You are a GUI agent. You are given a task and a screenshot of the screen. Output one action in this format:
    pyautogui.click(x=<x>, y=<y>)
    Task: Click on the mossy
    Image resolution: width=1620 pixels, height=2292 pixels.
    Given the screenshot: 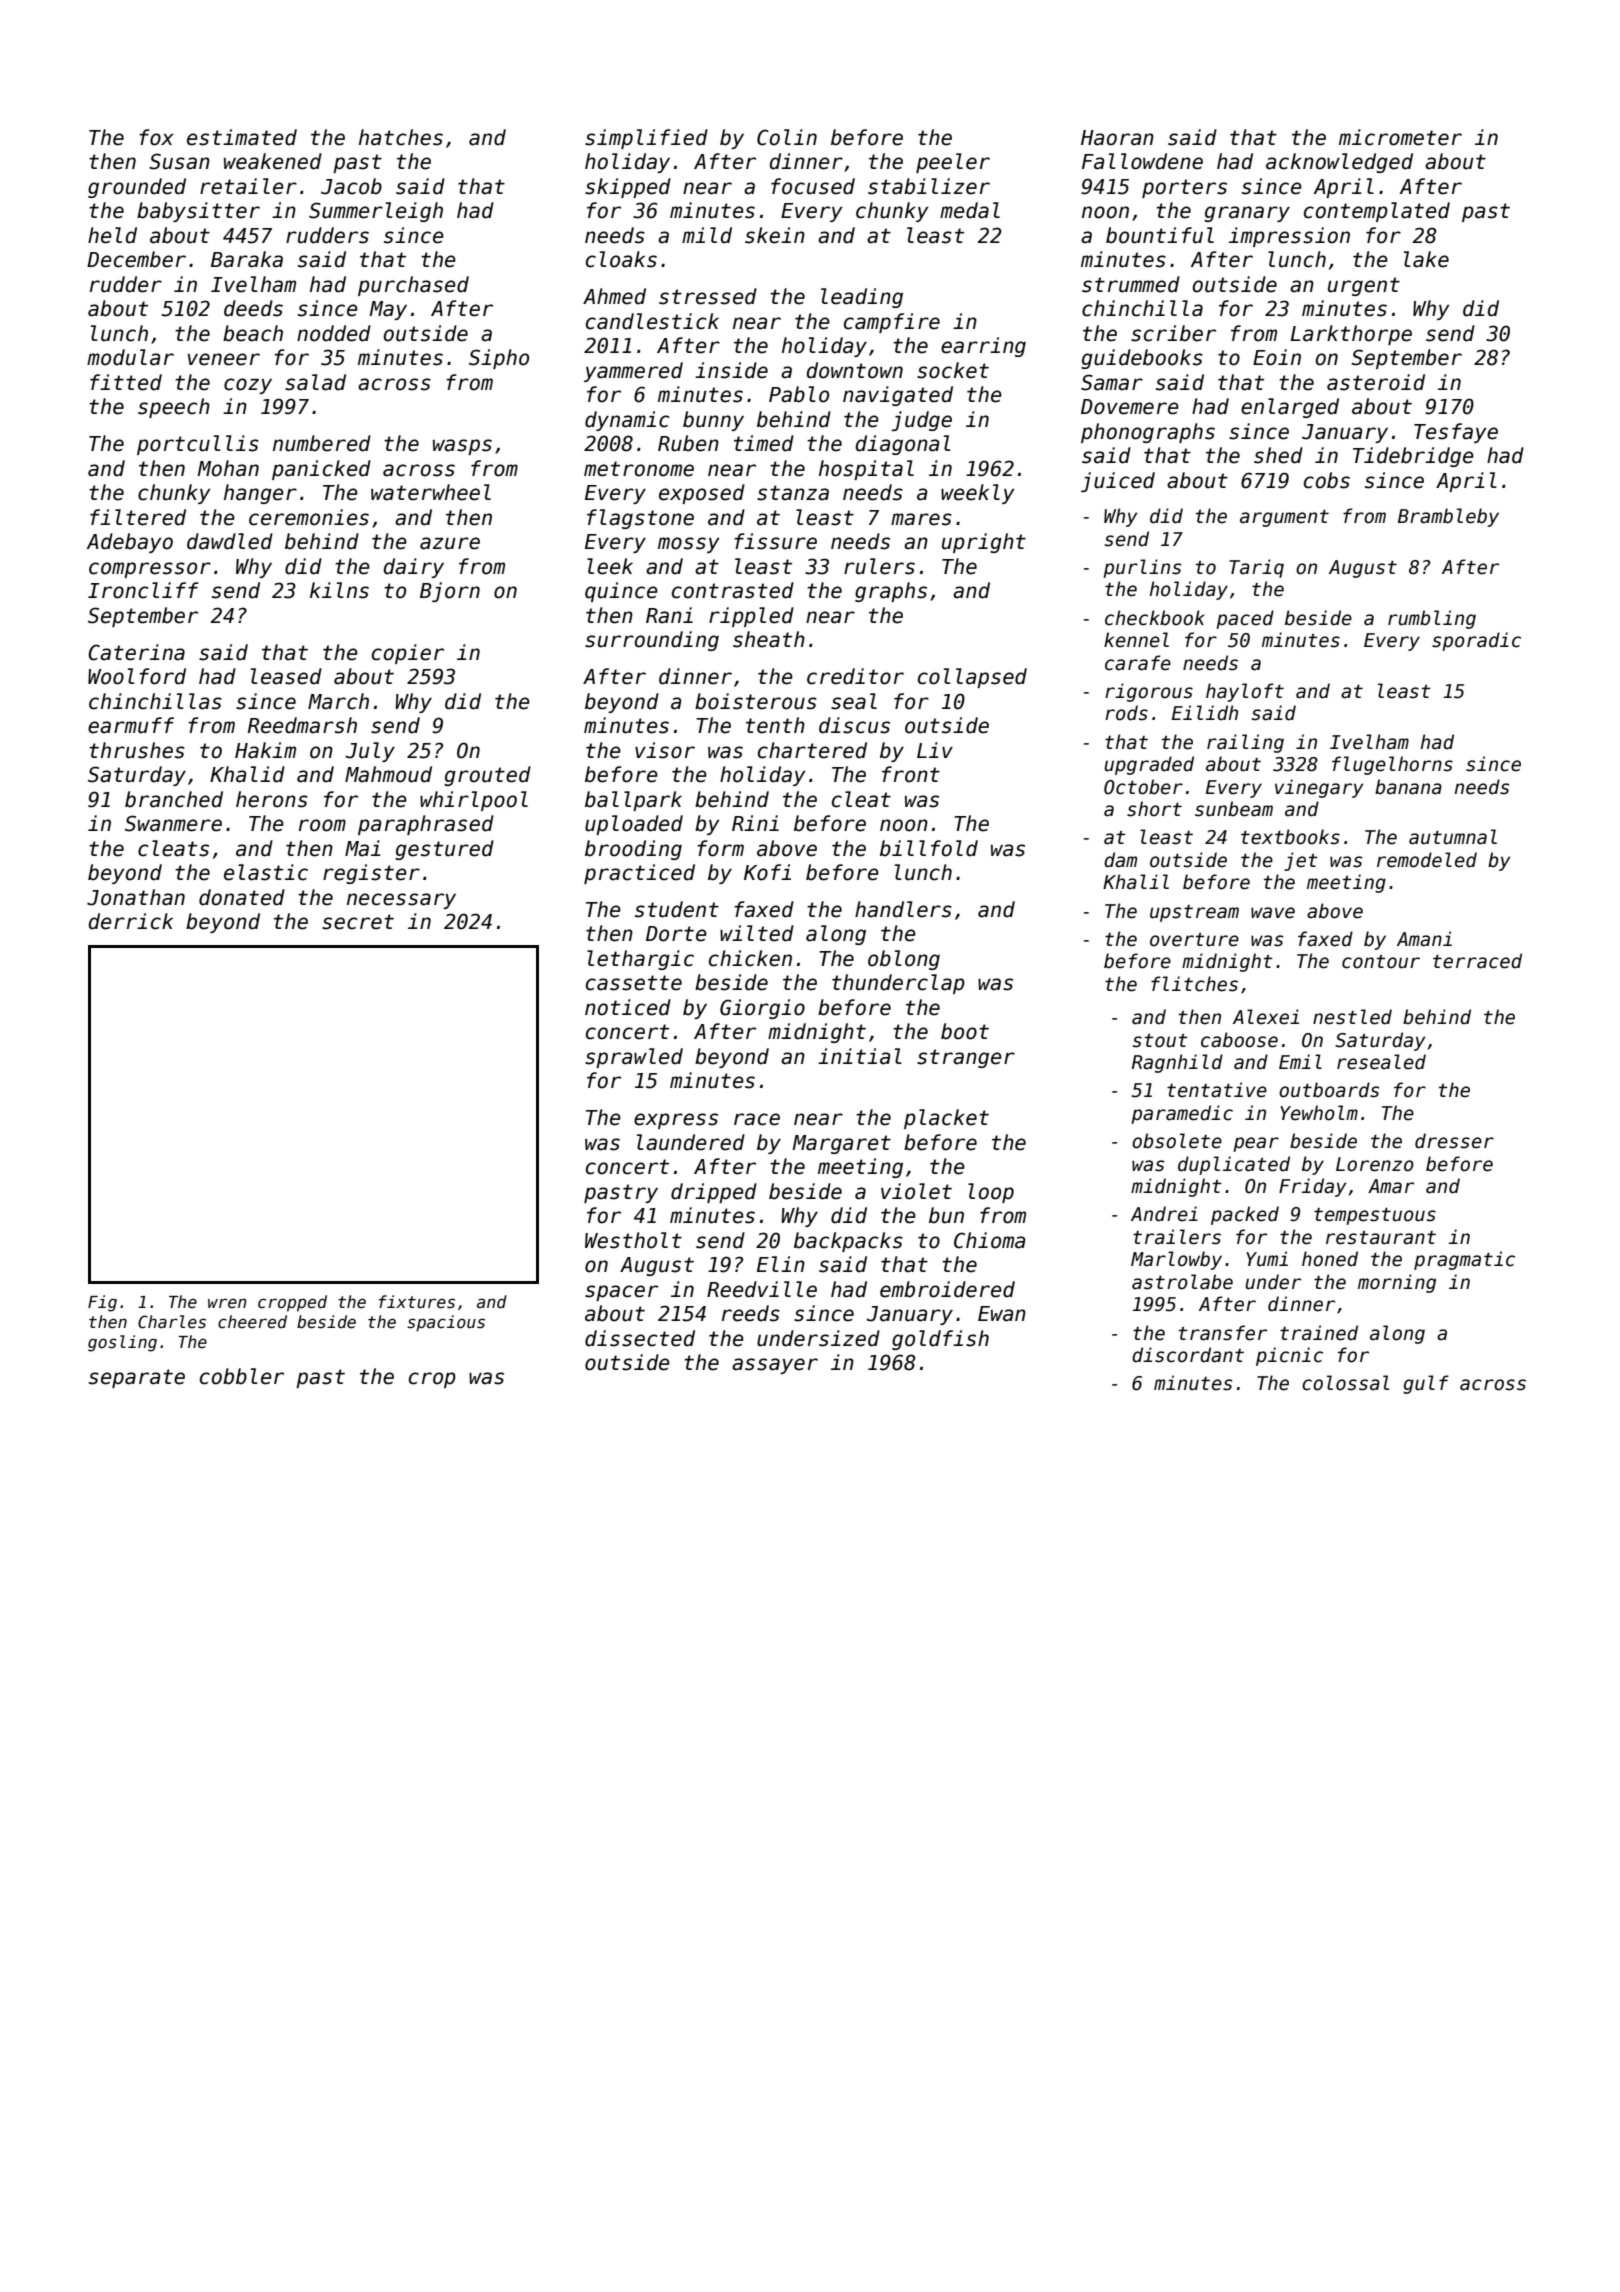 What is the action you would take?
    pyautogui.click(x=689, y=545)
